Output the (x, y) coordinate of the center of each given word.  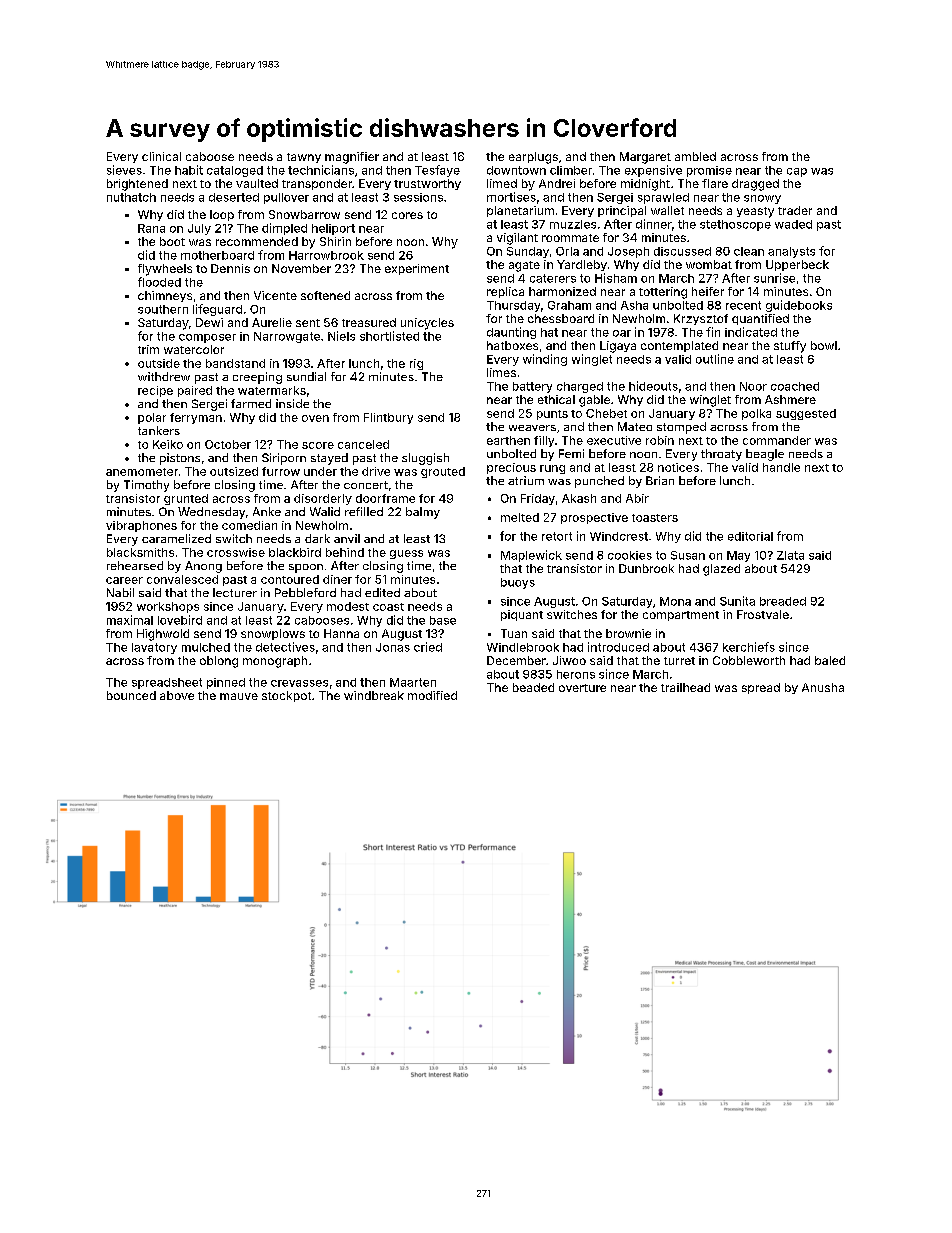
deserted (234, 197)
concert (366, 485)
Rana (151, 228)
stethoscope (735, 225)
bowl (824, 345)
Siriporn (284, 459)
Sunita (737, 601)
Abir (637, 498)
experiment (417, 269)
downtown (516, 170)
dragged (755, 185)
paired (195, 391)
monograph (275, 662)
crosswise (236, 552)
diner (337, 579)
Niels (341, 336)
